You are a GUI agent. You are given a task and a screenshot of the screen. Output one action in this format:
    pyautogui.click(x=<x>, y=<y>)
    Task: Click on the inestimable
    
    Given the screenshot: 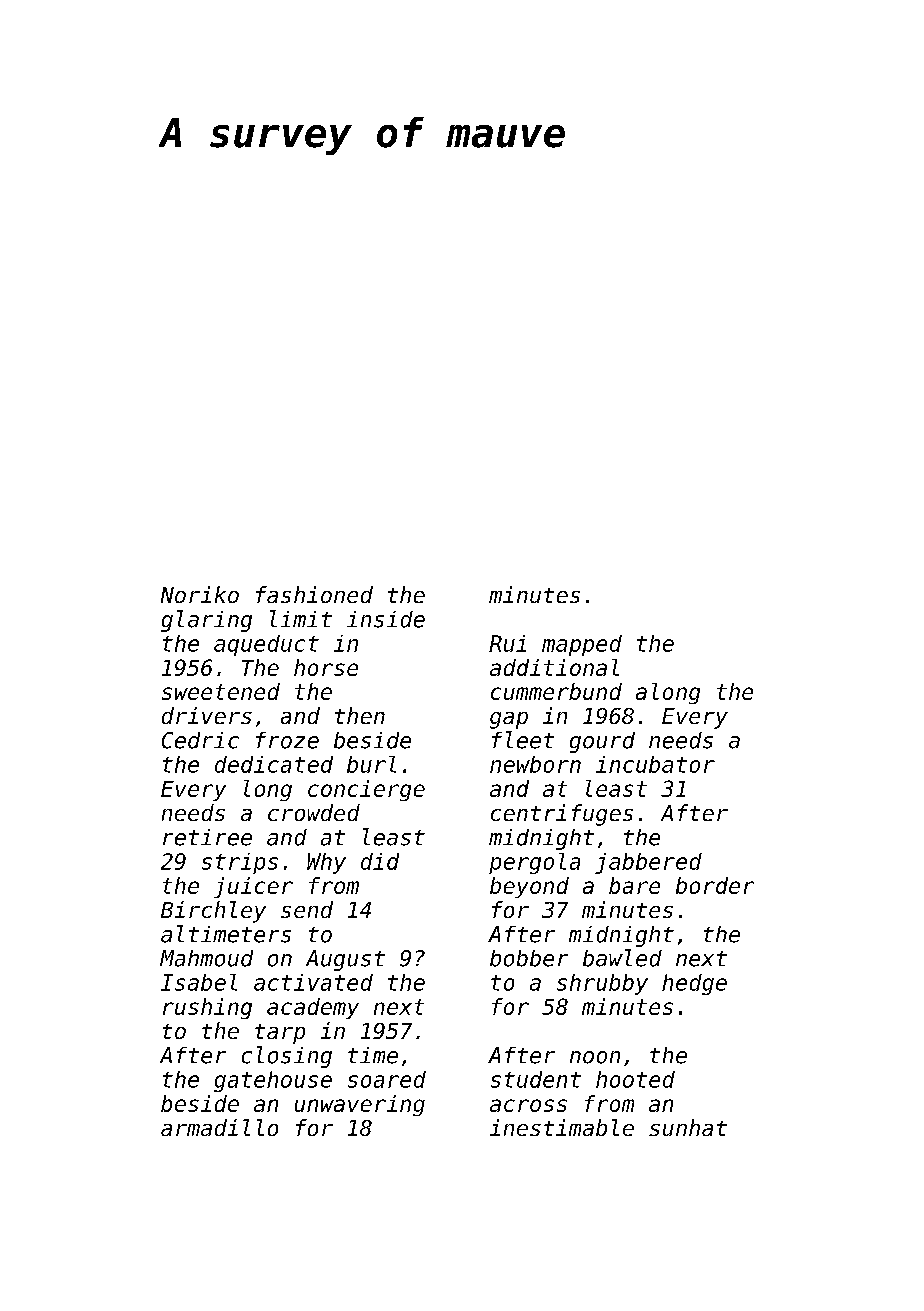 What is the action you would take?
    pyautogui.click(x=562, y=1127)
